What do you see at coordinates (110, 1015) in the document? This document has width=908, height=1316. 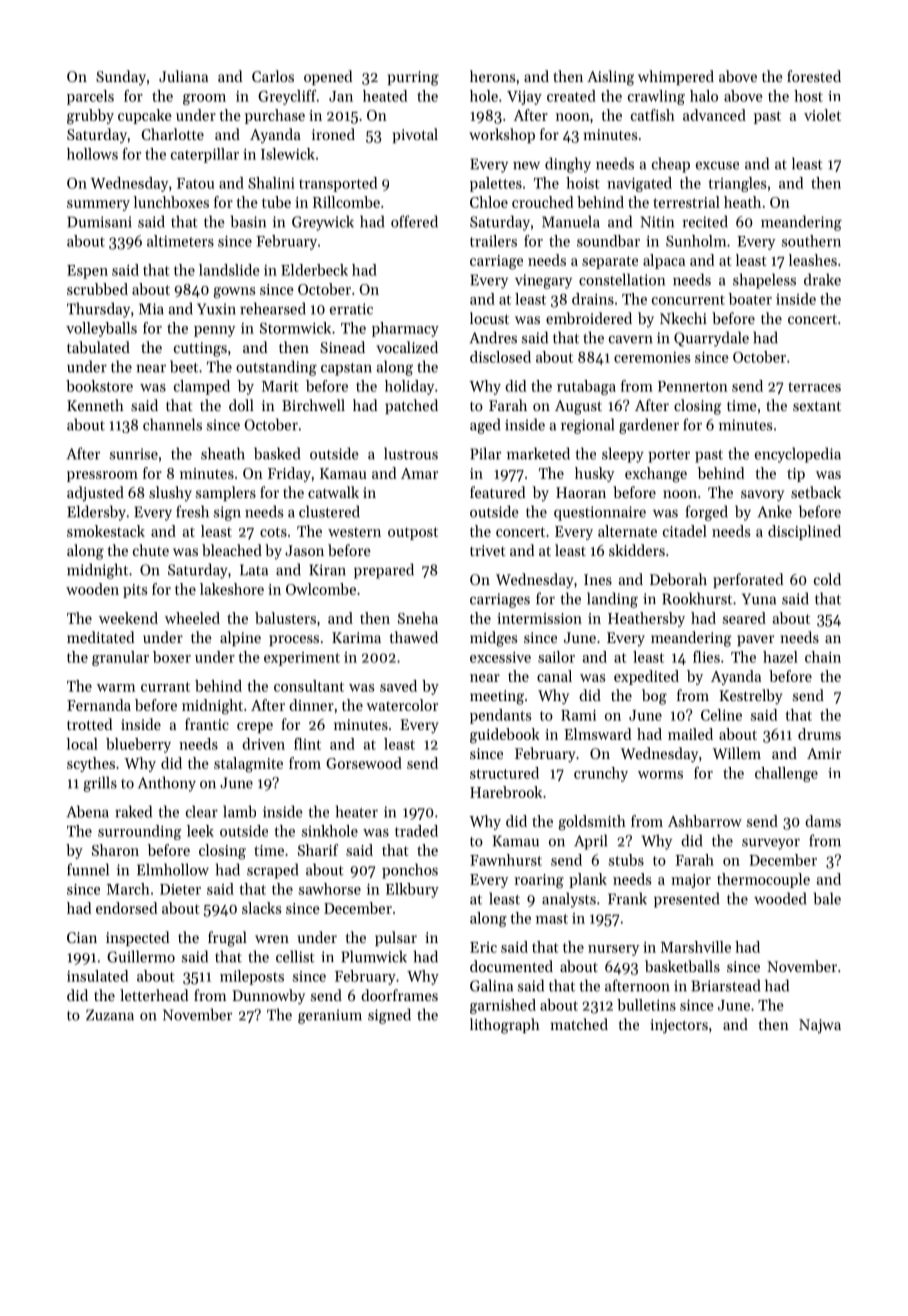 I see `Zuzana` at bounding box center [110, 1015].
